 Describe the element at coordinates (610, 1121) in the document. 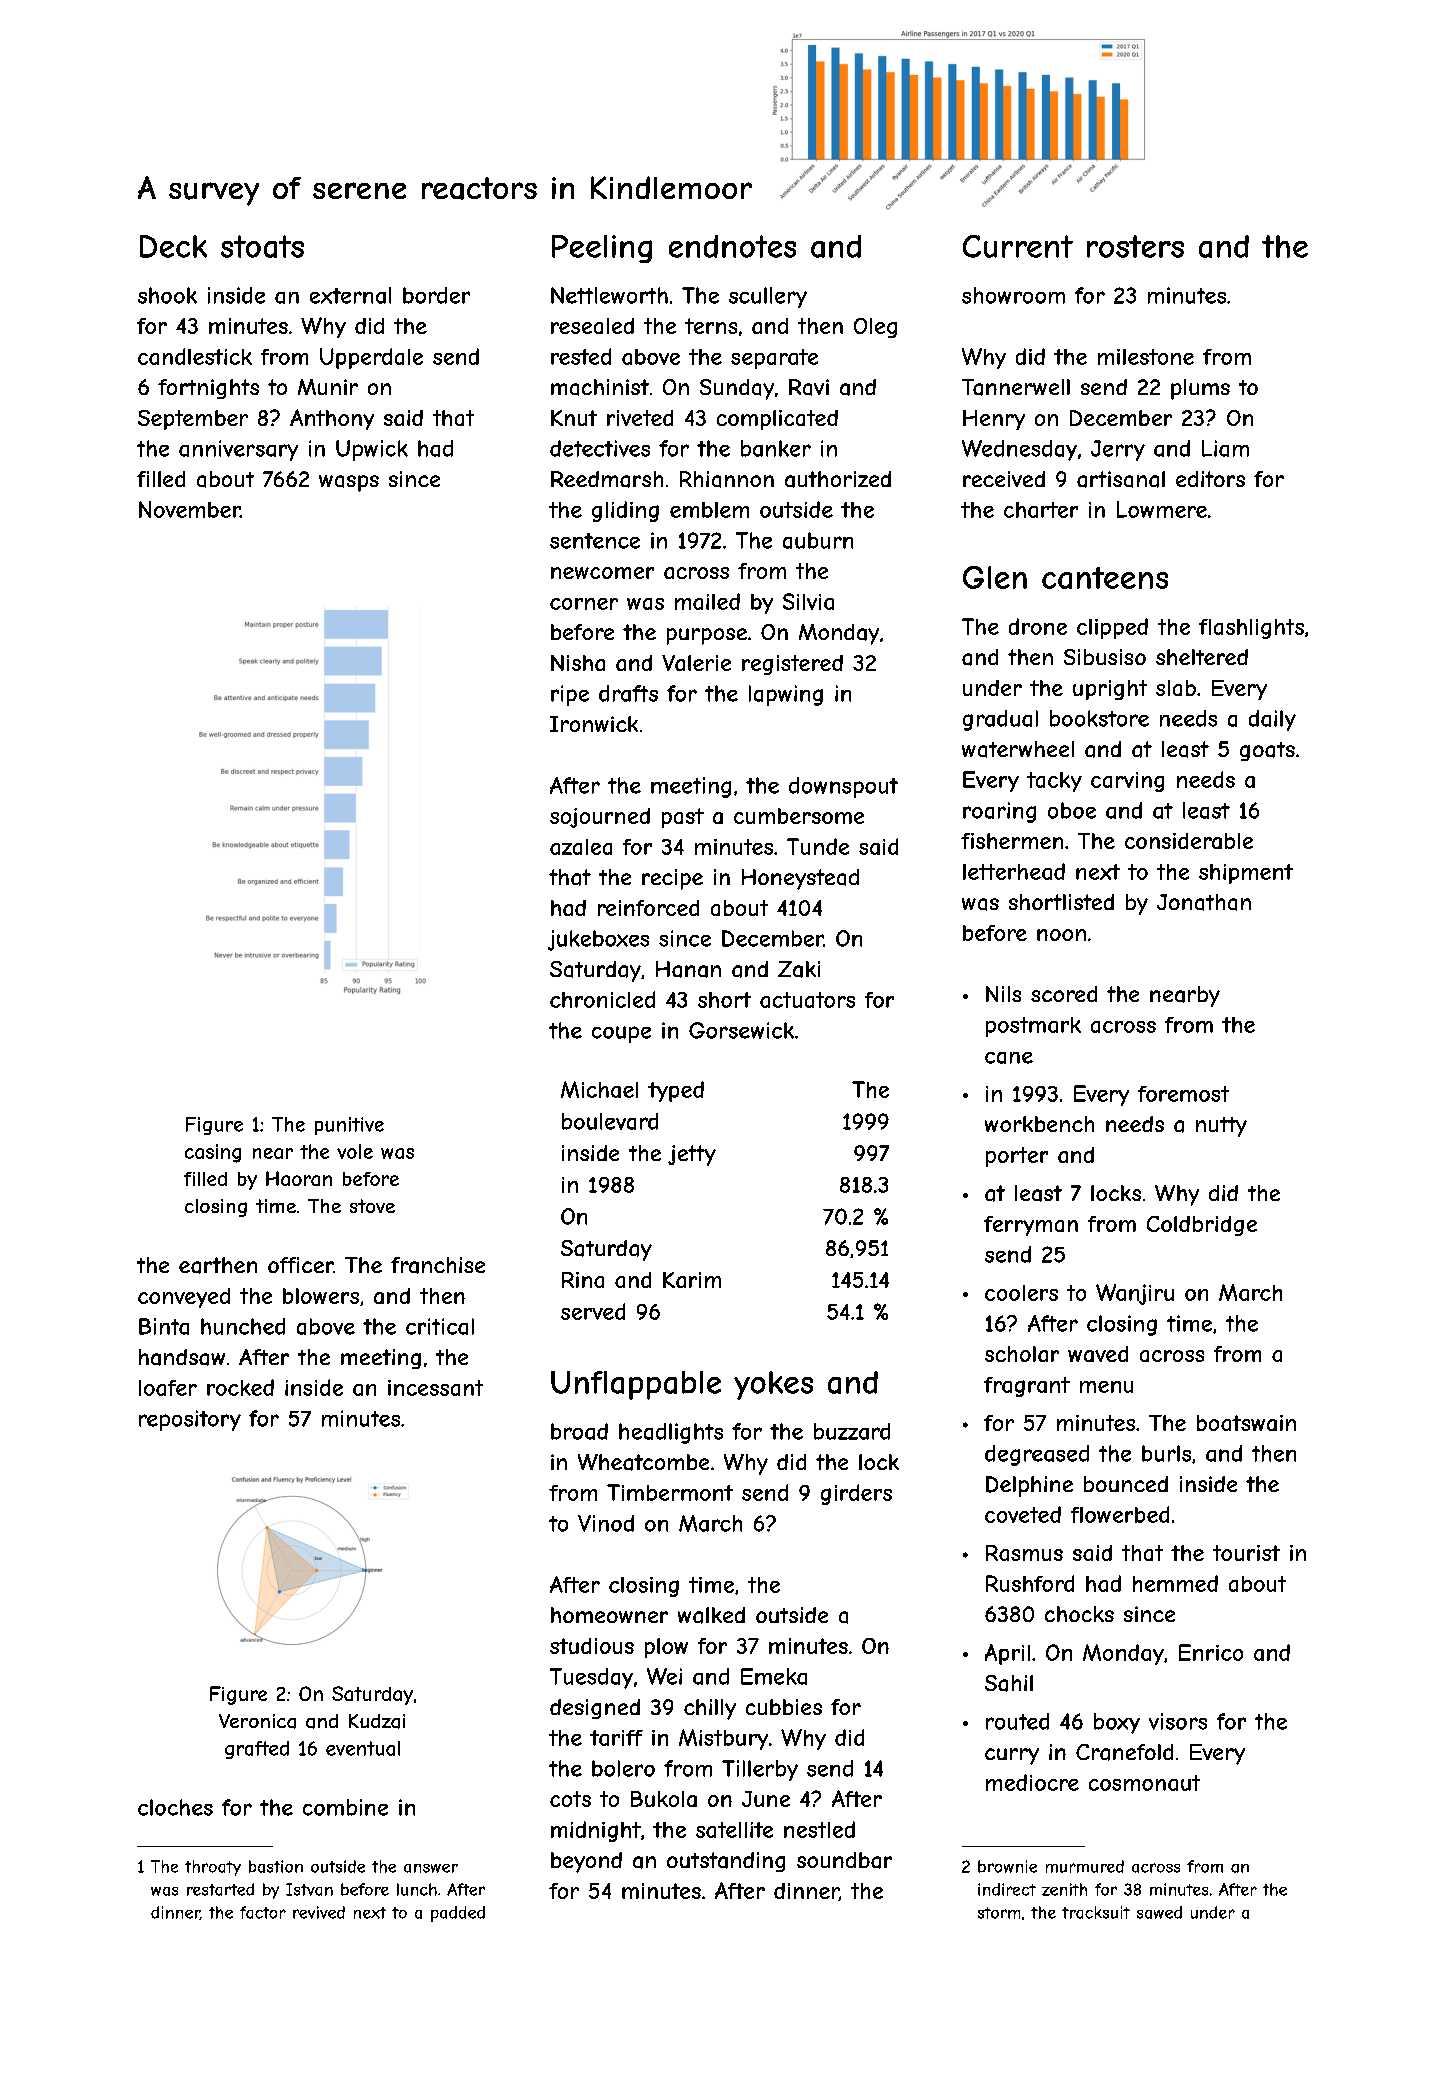

I see `boulevard` at that location.
